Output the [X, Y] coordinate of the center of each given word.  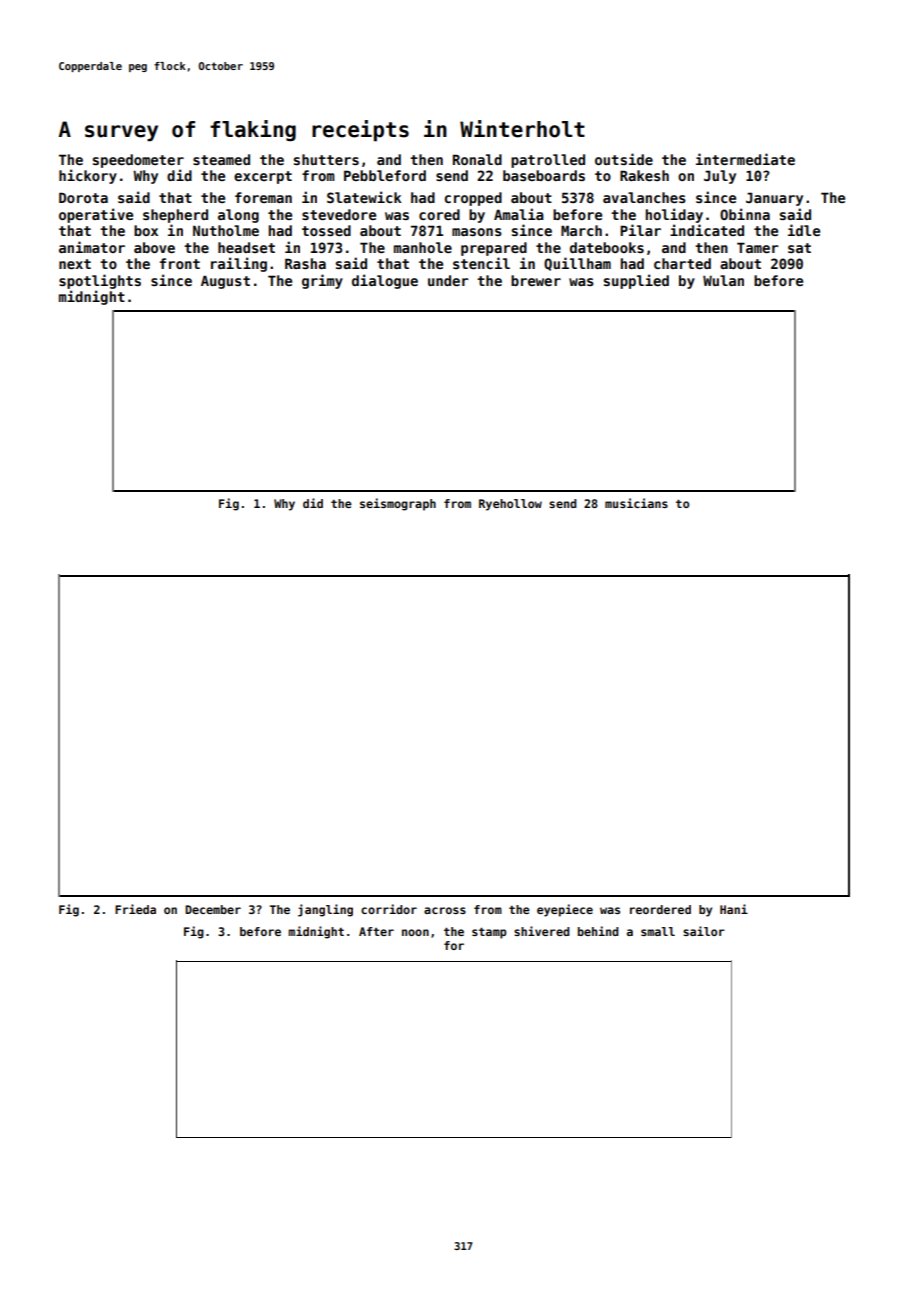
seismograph [398, 504]
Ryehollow [510, 505]
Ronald [477, 159]
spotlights [100, 281]
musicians [636, 503]
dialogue [385, 281]
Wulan [723, 280]
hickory [88, 176]
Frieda [135, 909]
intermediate [745, 159]
